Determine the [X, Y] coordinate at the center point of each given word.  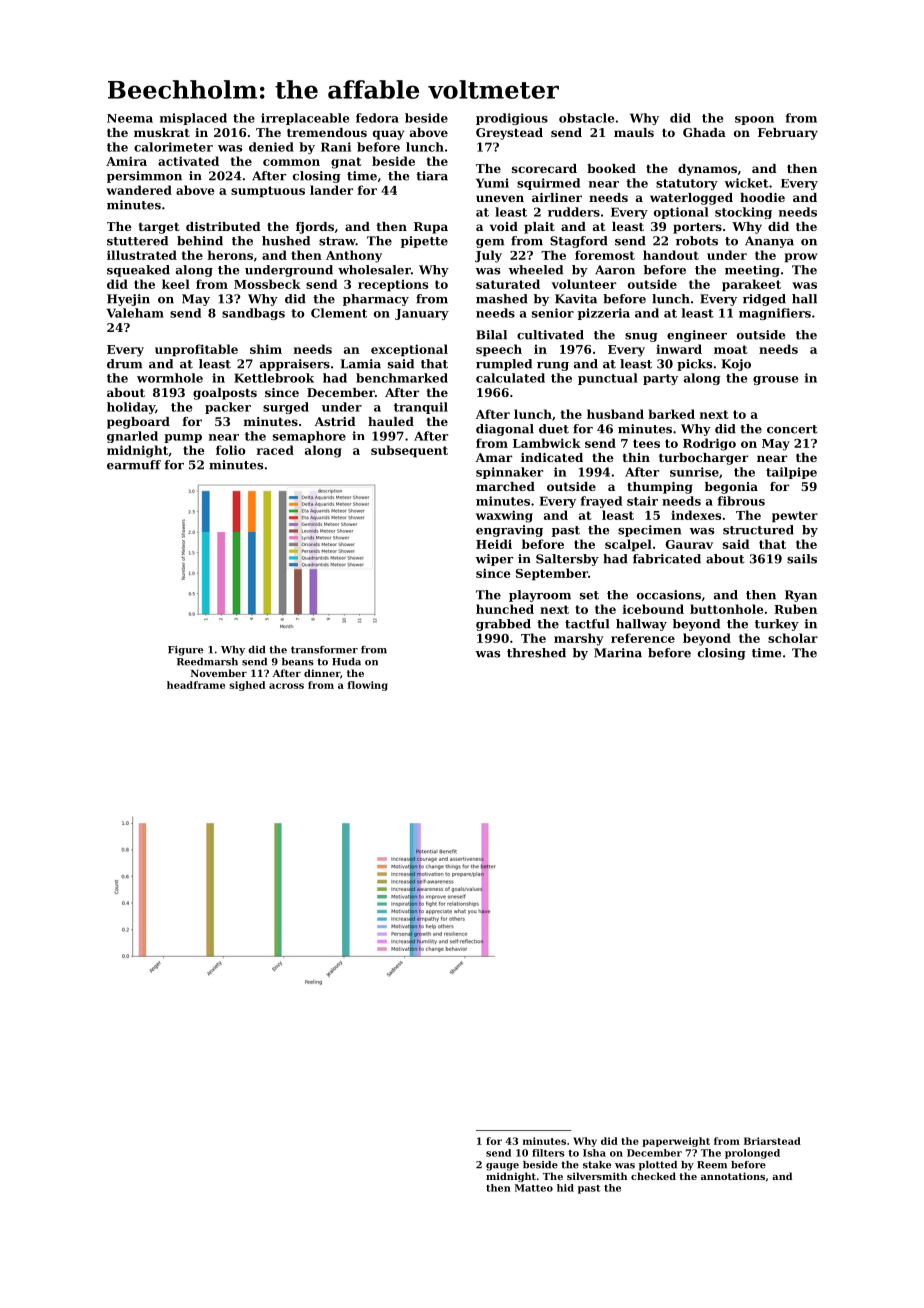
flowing [368, 686]
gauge [502, 1167]
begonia [731, 488]
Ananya [769, 242]
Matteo [534, 1188]
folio [231, 450]
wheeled [535, 270]
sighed [247, 686]
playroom [540, 596]
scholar [793, 638]
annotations [733, 1176]
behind [200, 241]
